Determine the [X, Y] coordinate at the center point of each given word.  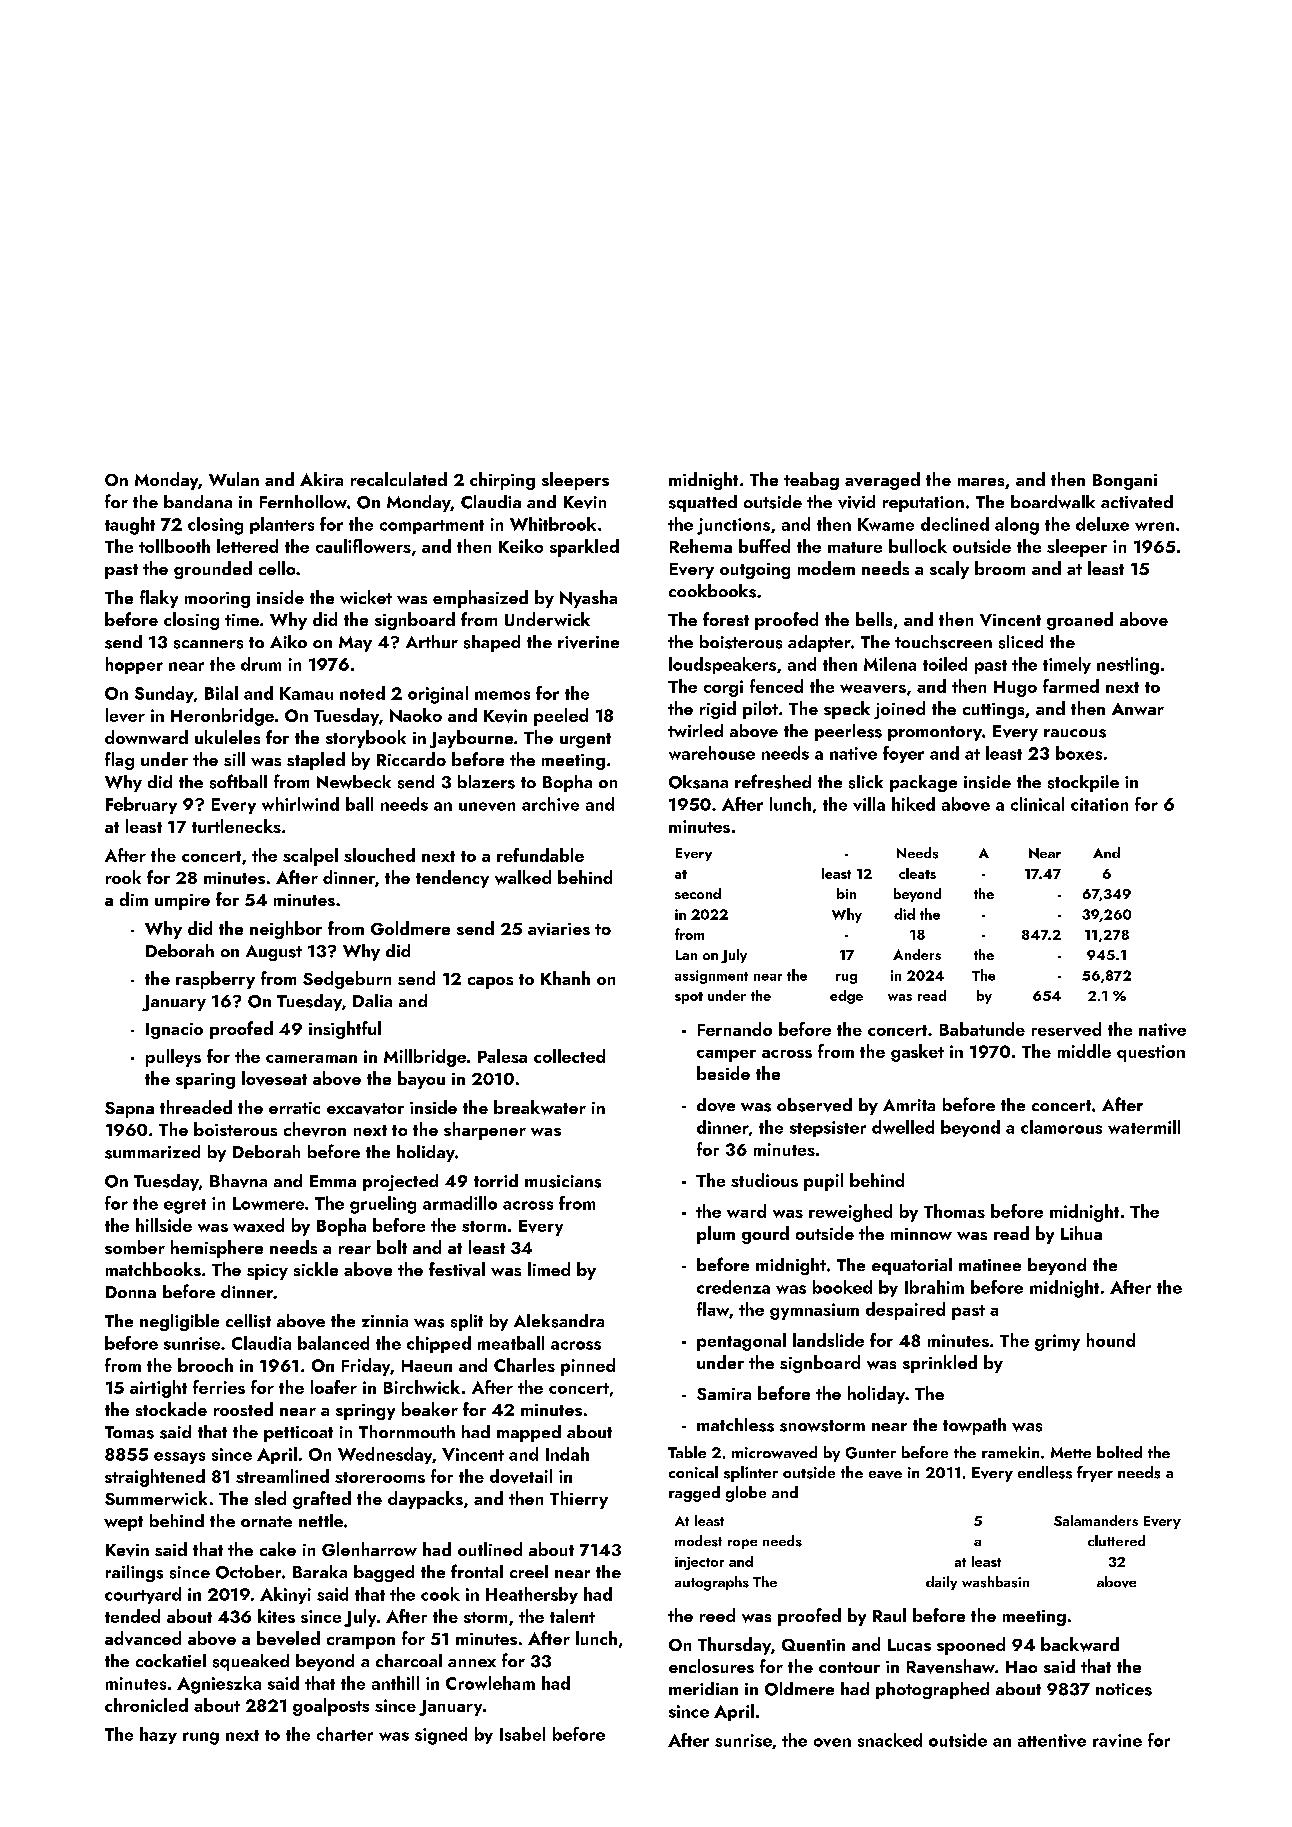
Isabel [522, 1734]
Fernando [735, 1029]
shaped [492, 643]
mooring [217, 600]
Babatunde [982, 1029]
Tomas [129, 1432]
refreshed [773, 781]
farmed [1071, 686]
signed [441, 1736]
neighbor [286, 930]
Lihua [1081, 1233]
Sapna [129, 1110]
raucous [1075, 733]
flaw [713, 1309]
